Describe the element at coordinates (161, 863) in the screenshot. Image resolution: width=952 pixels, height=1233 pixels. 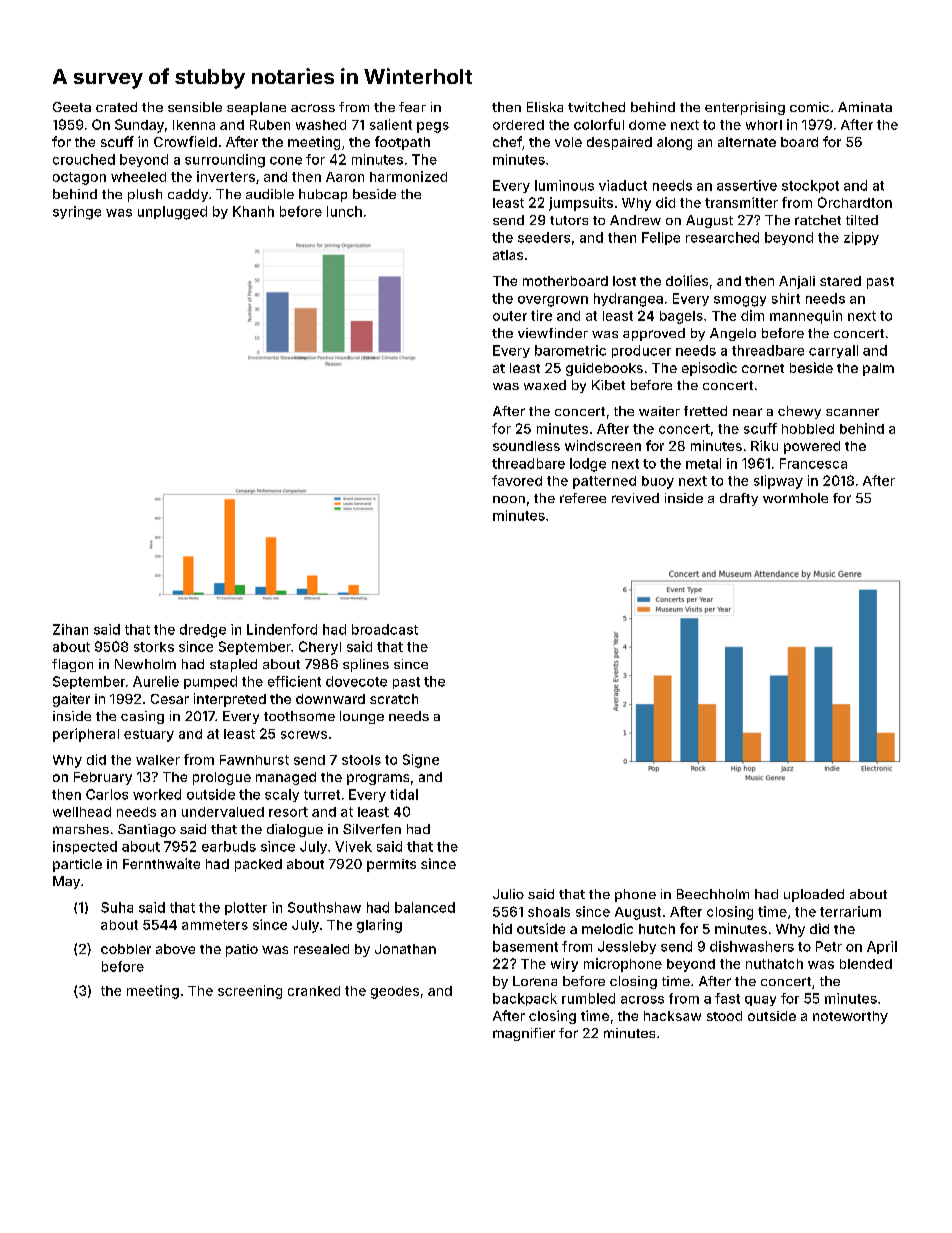
I see `Fernthwaite` at that location.
